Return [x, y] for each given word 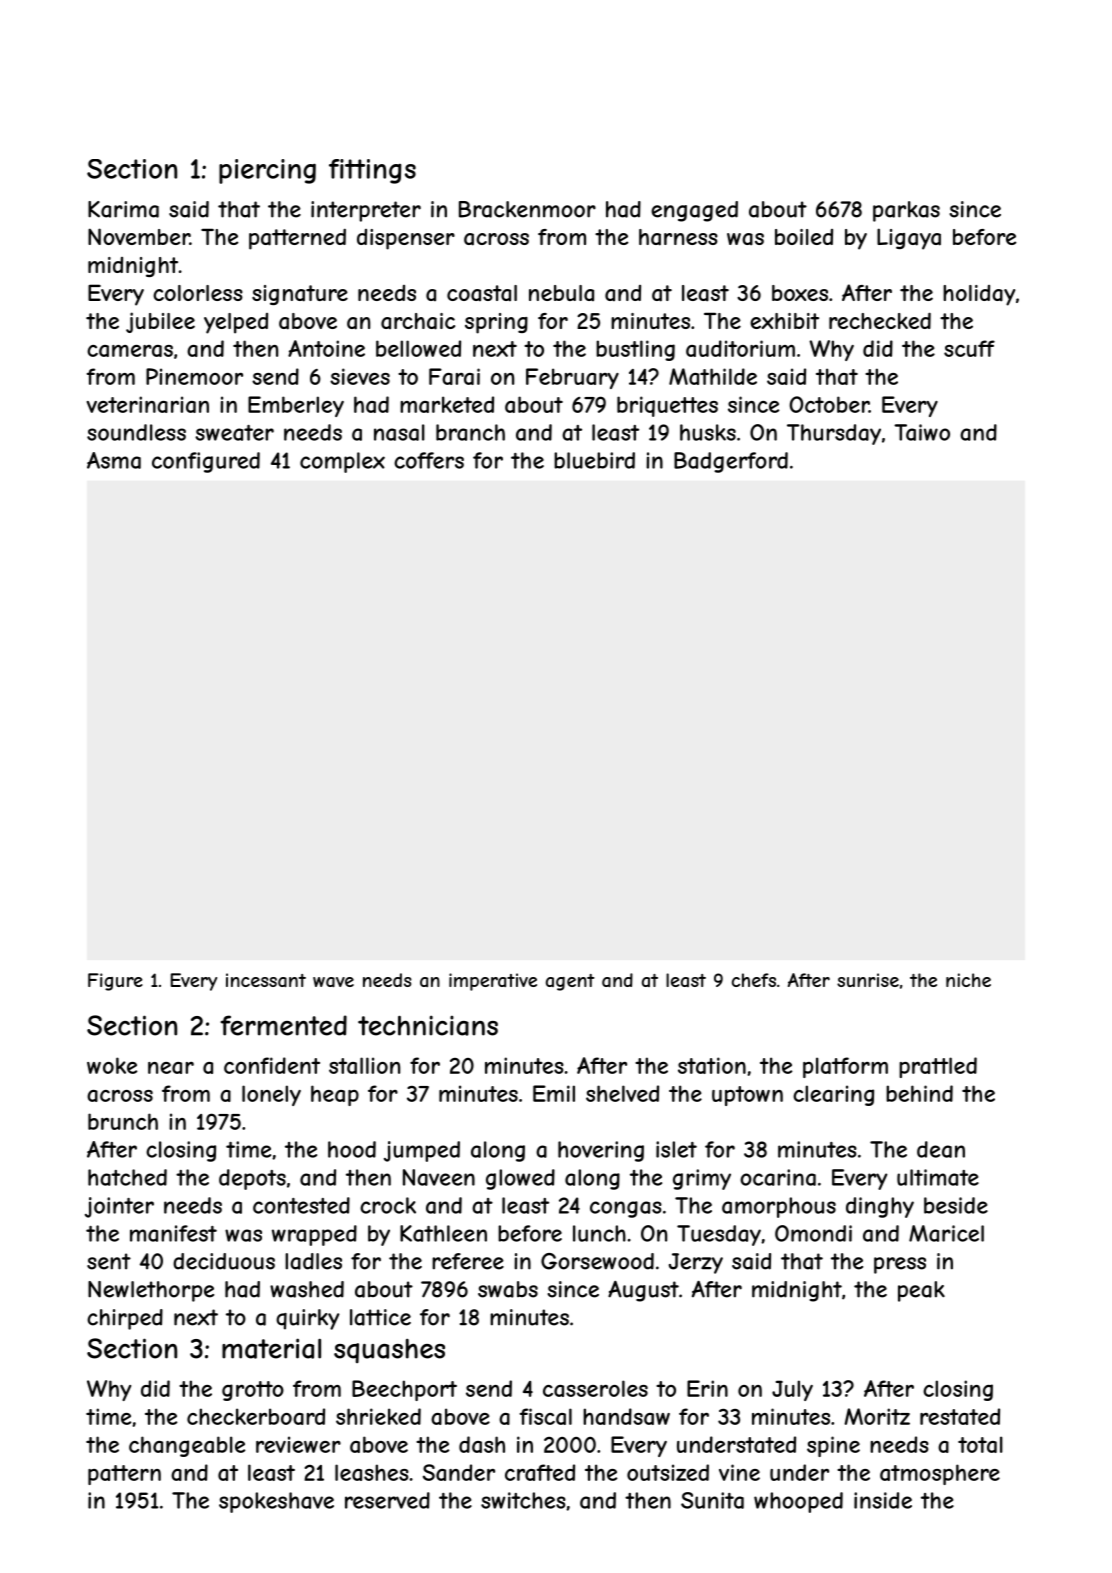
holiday [979, 295]
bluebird [594, 460]
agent [570, 982]
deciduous [224, 1261]
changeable [187, 1446]
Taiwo [922, 432]
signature [300, 295]
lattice [380, 1317]
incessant [266, 980]
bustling [635, 350]
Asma [114, 460]
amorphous [779, 1207]
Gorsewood [597, 1261]
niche [968, 980]
